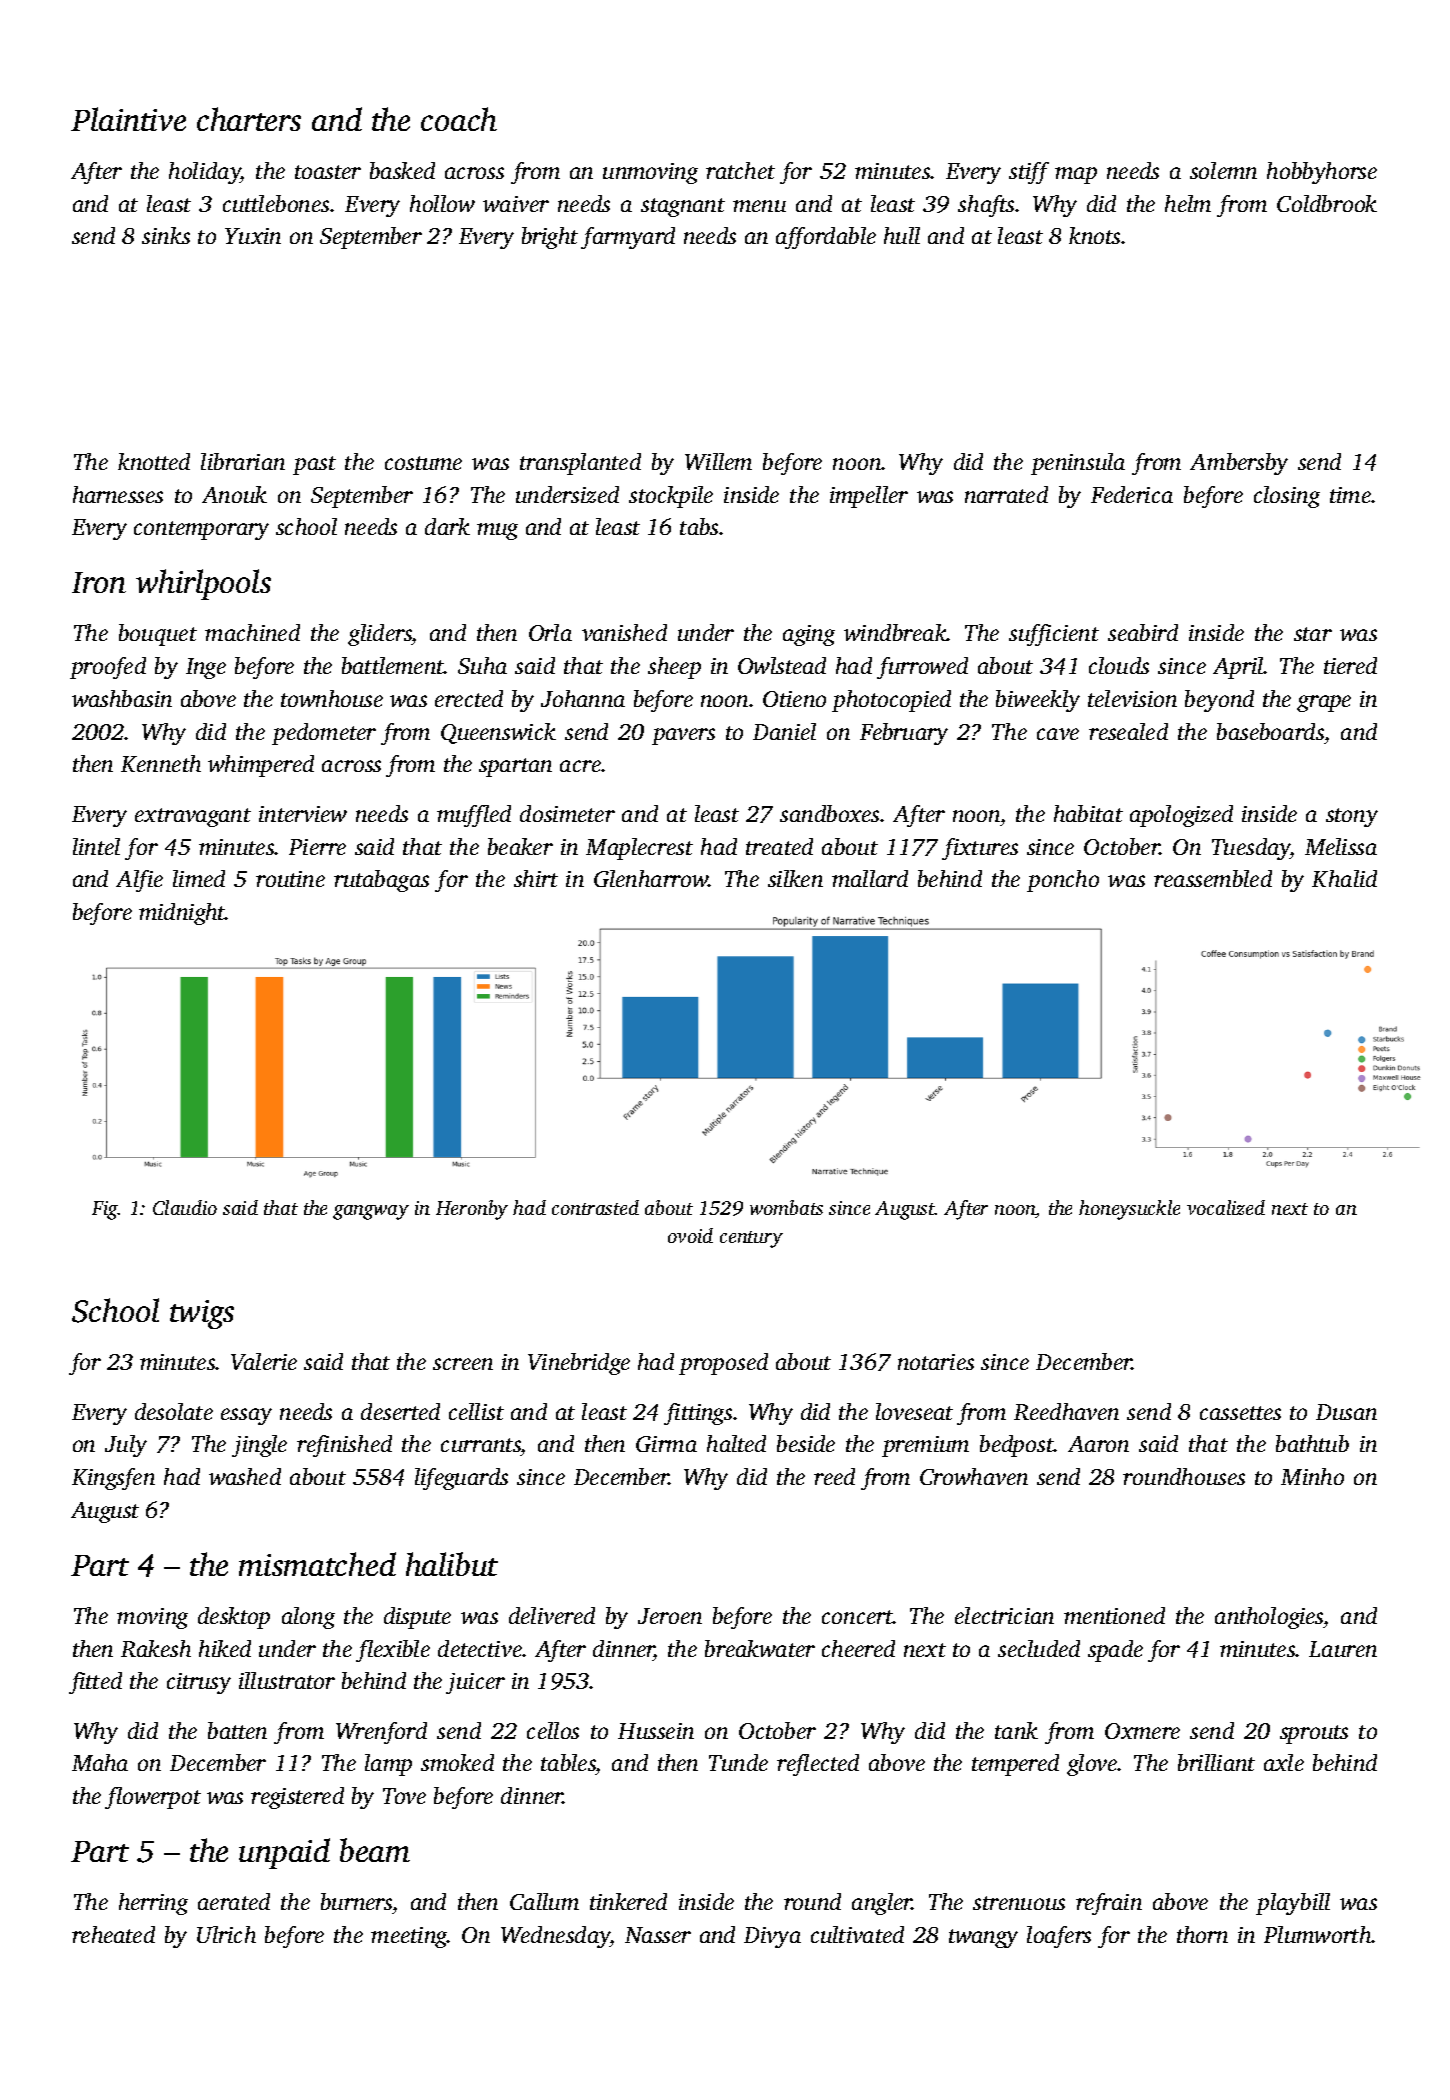 This page has width=1450, height=2100. Describe the element at coordinates (185, 1207) in the page. I see `Claudio` at that location.
